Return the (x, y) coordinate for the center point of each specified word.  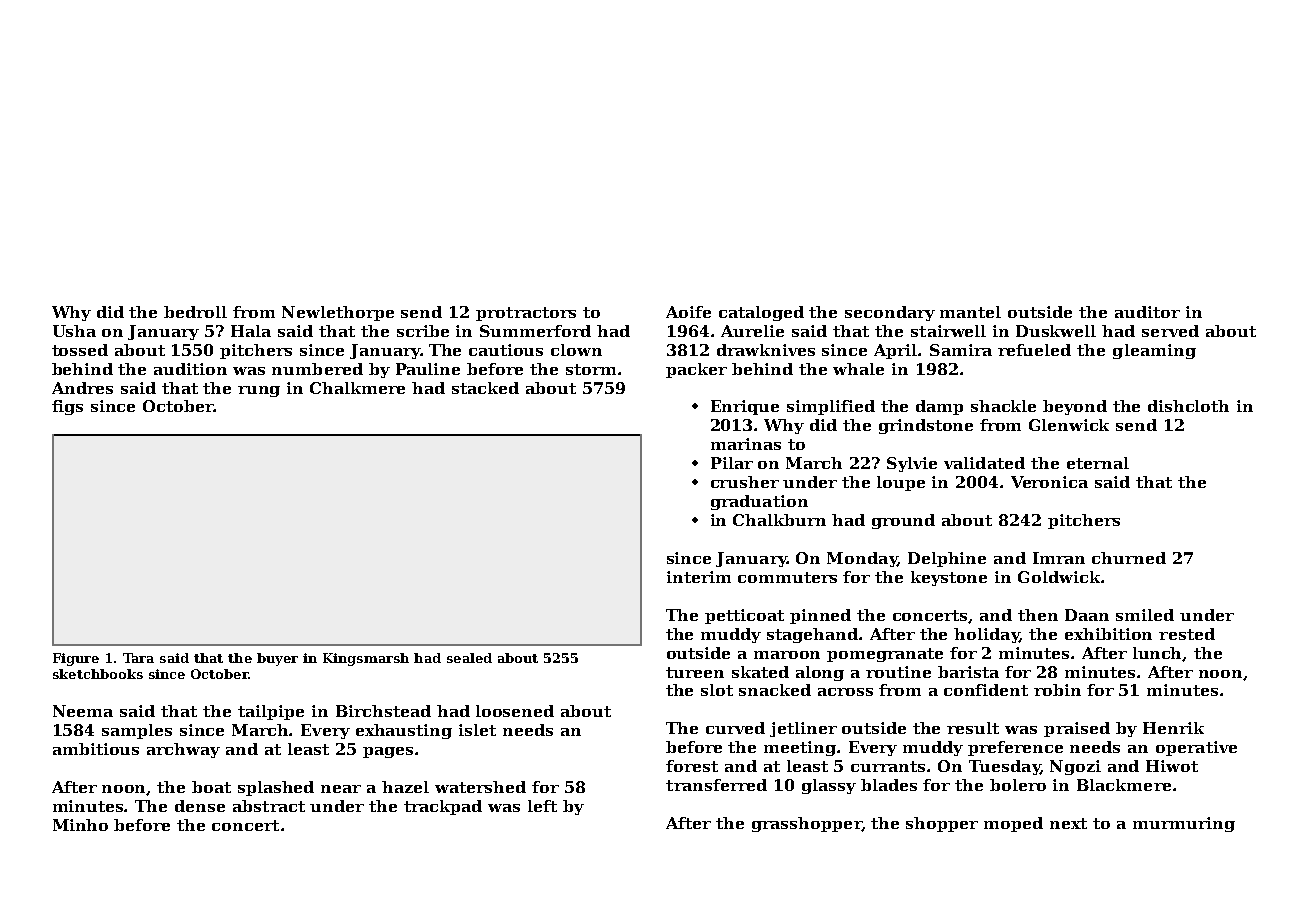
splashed (276, 788)
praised (1077, 729)
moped (1013, 824)
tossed (80, 350)
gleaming (1154, 351)
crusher (745, 482)
